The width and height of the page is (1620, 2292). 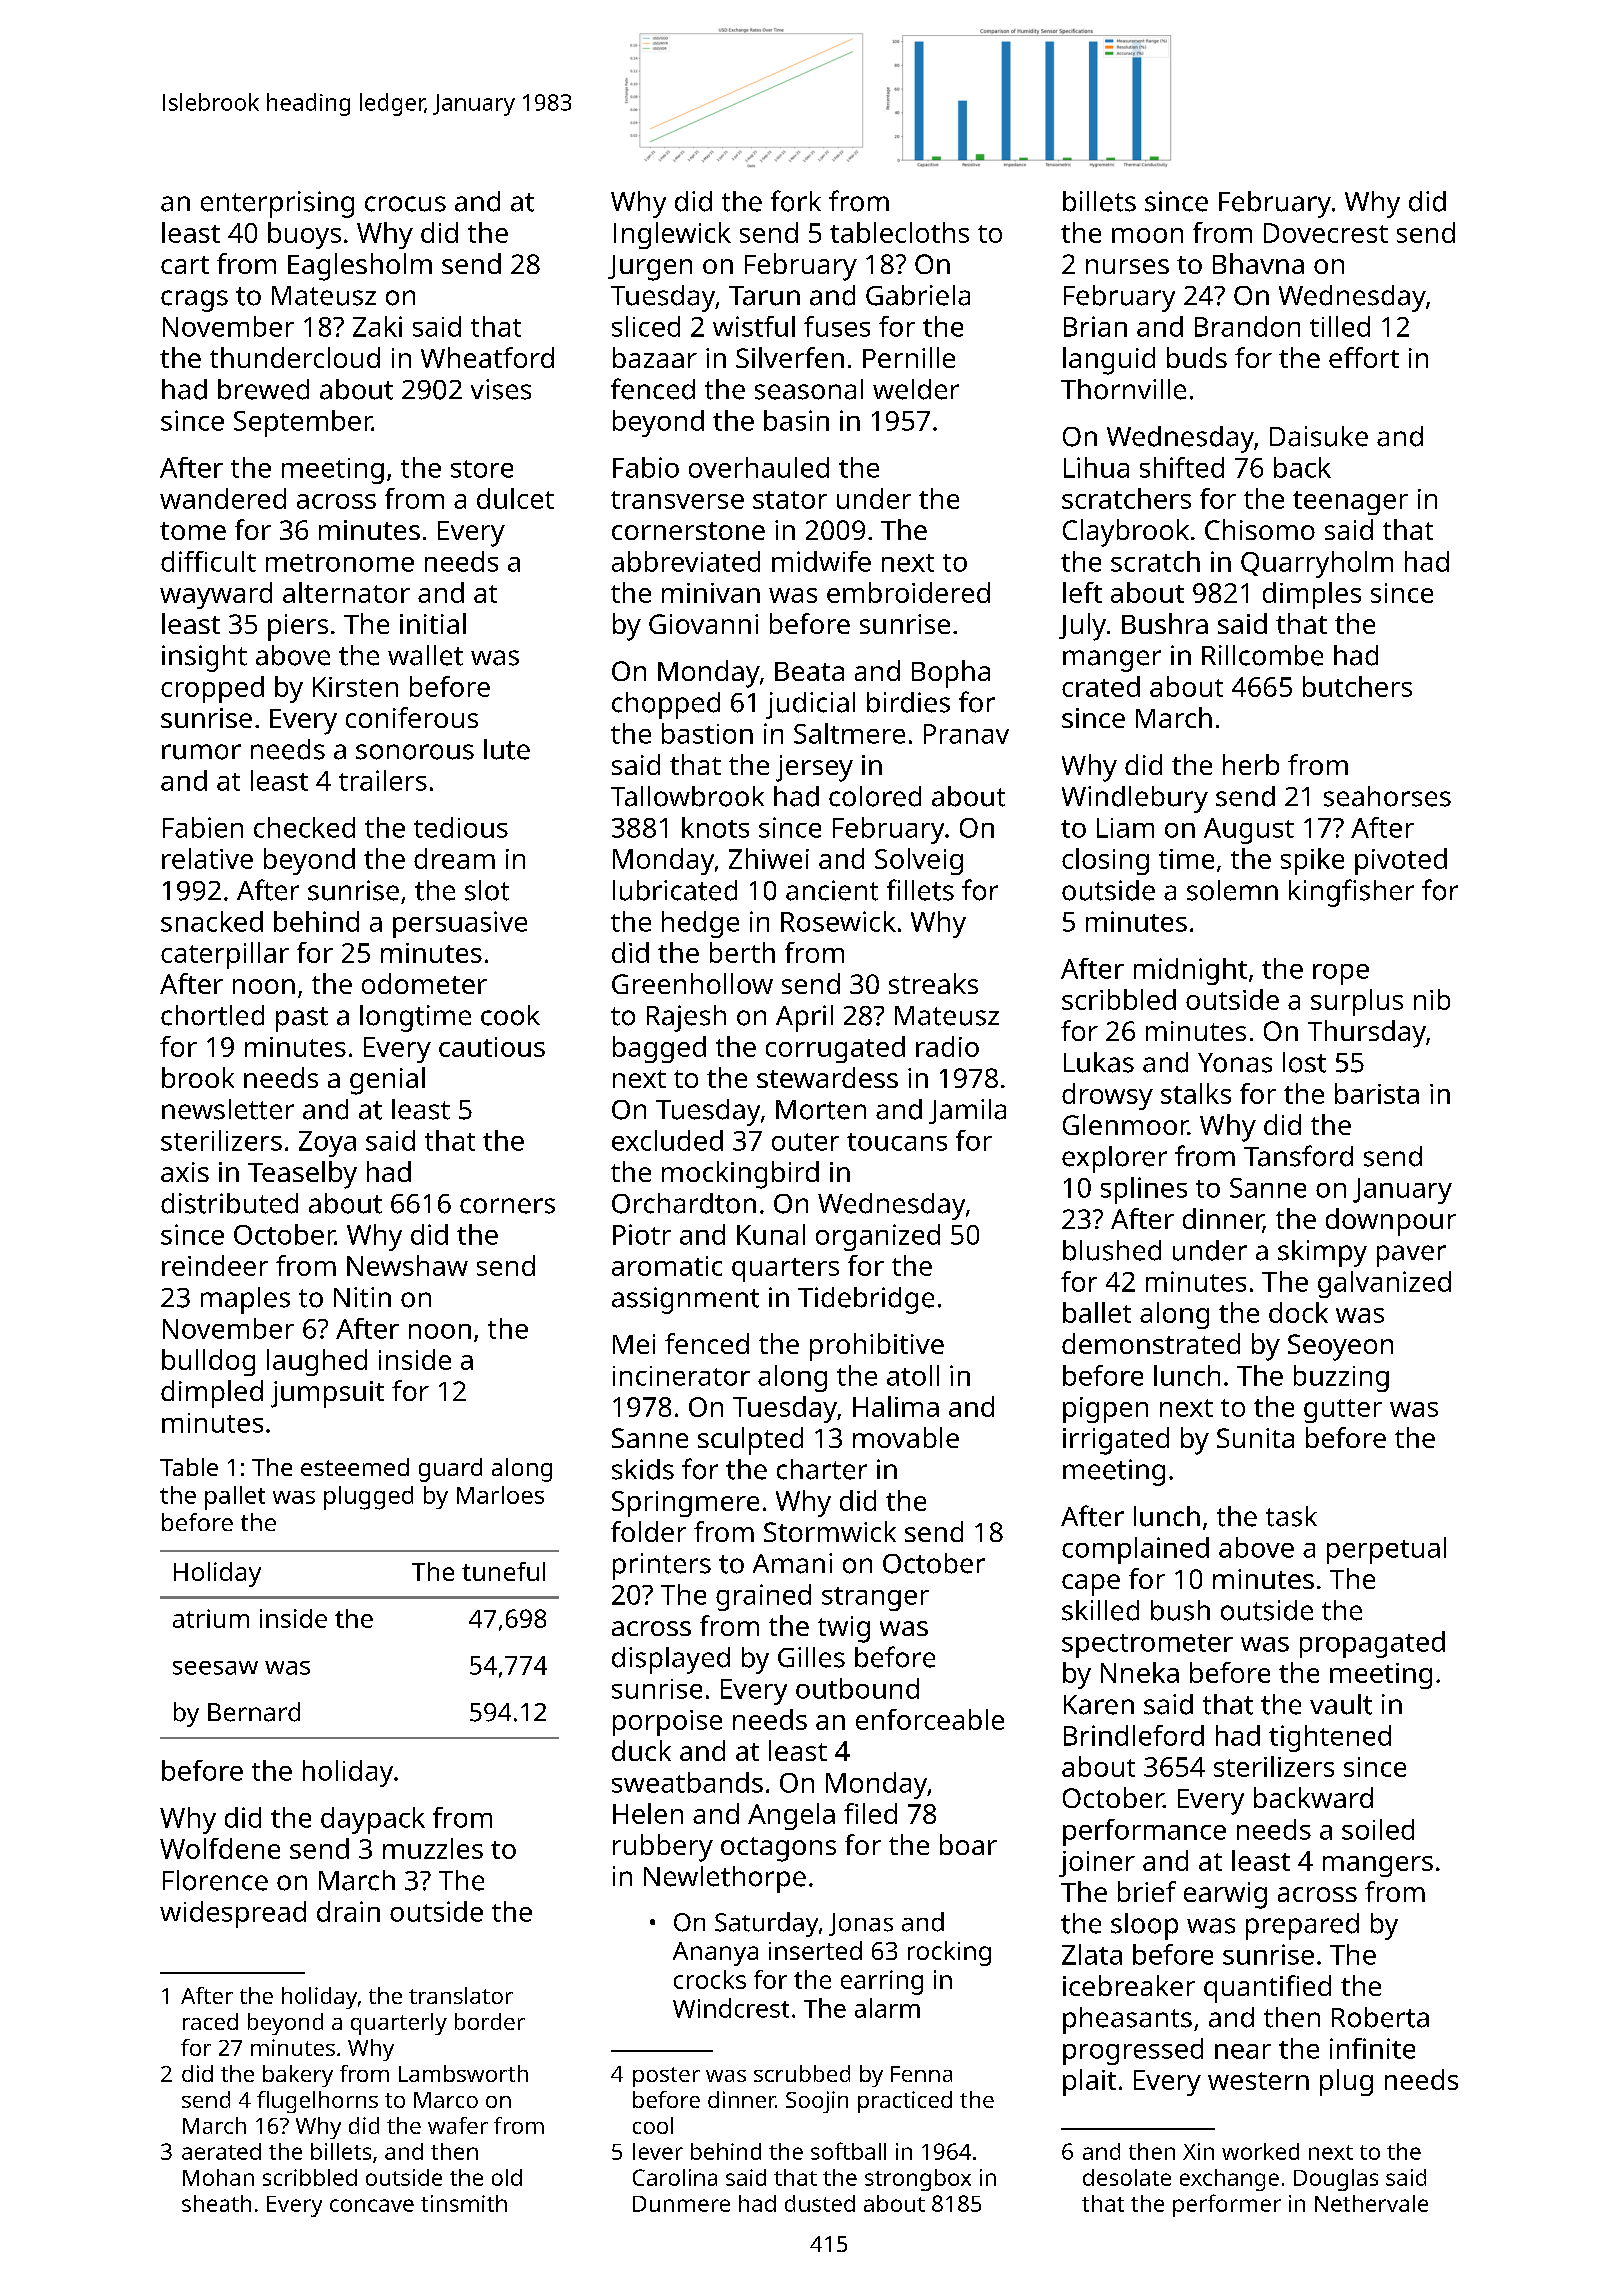 I want to click on twig, so click(x=844, y=1629).
